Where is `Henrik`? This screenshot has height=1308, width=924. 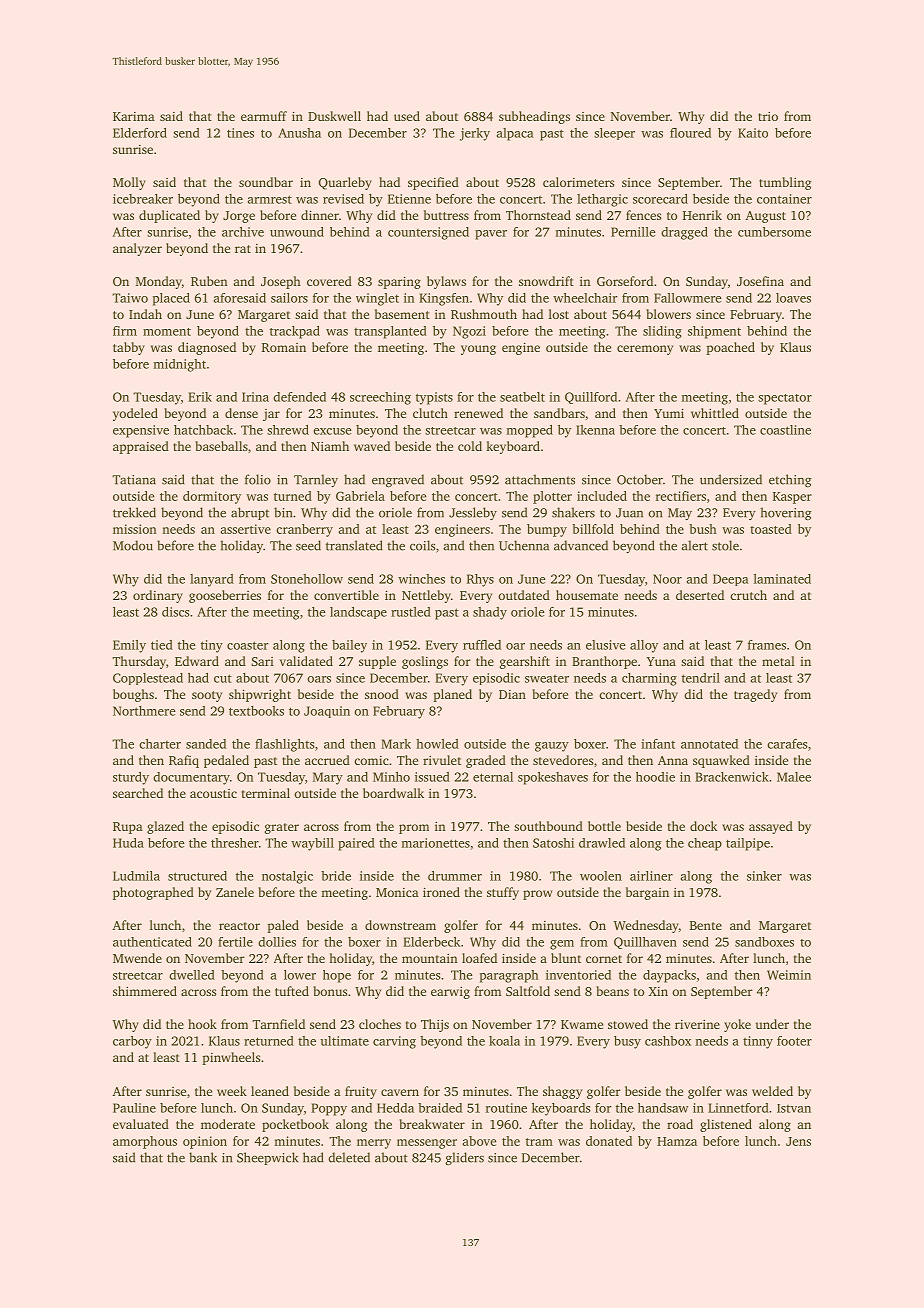 Henrik is located at coordinates (702, 215).
